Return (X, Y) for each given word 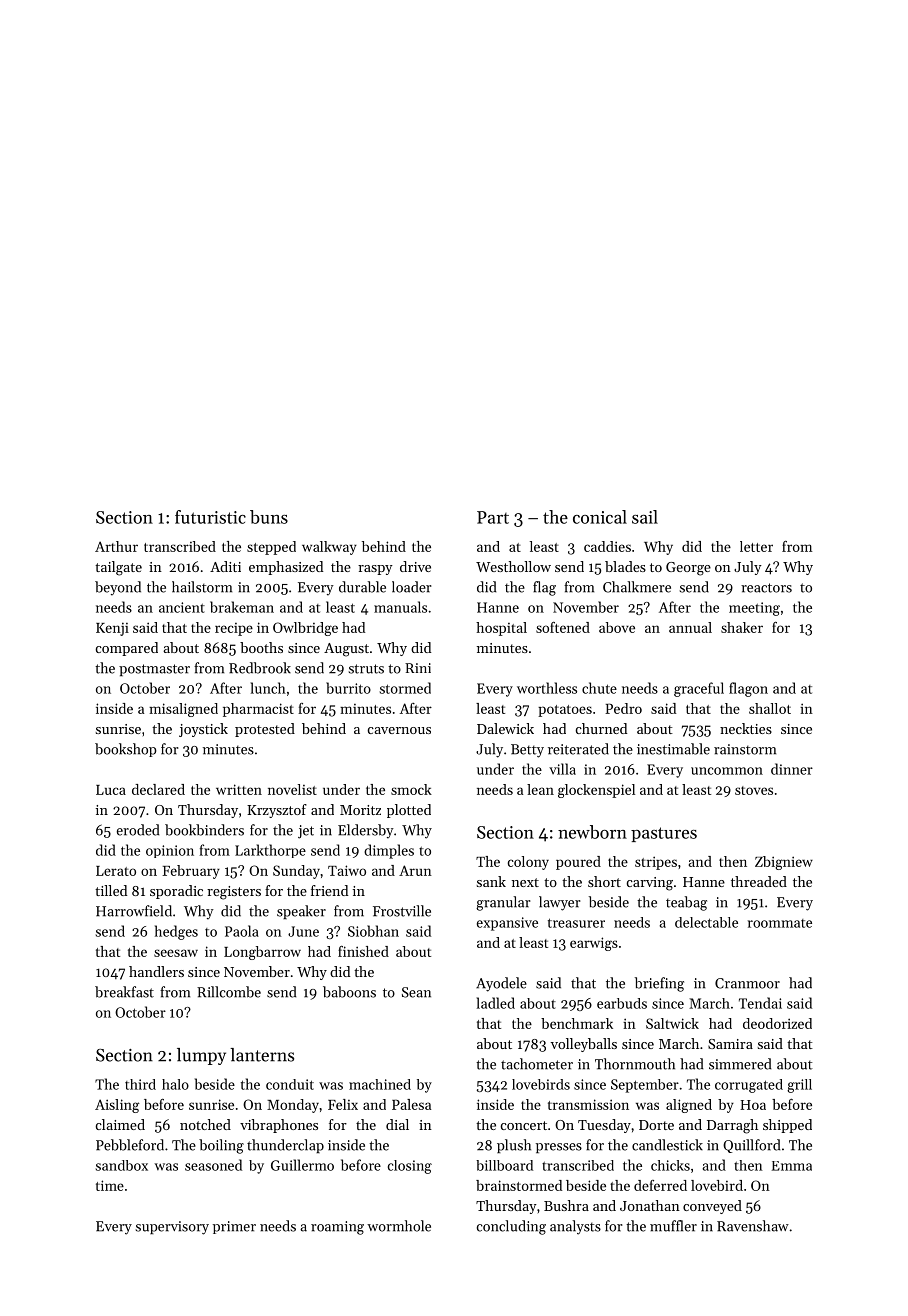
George (688, 569)
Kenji (112, 629)
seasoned (213, 1165)
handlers (156, 971)
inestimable (673, 749)
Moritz (360, 810)
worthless (547, 688)
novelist (292, 789)
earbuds (622, 1003)
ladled (495, 1003)
